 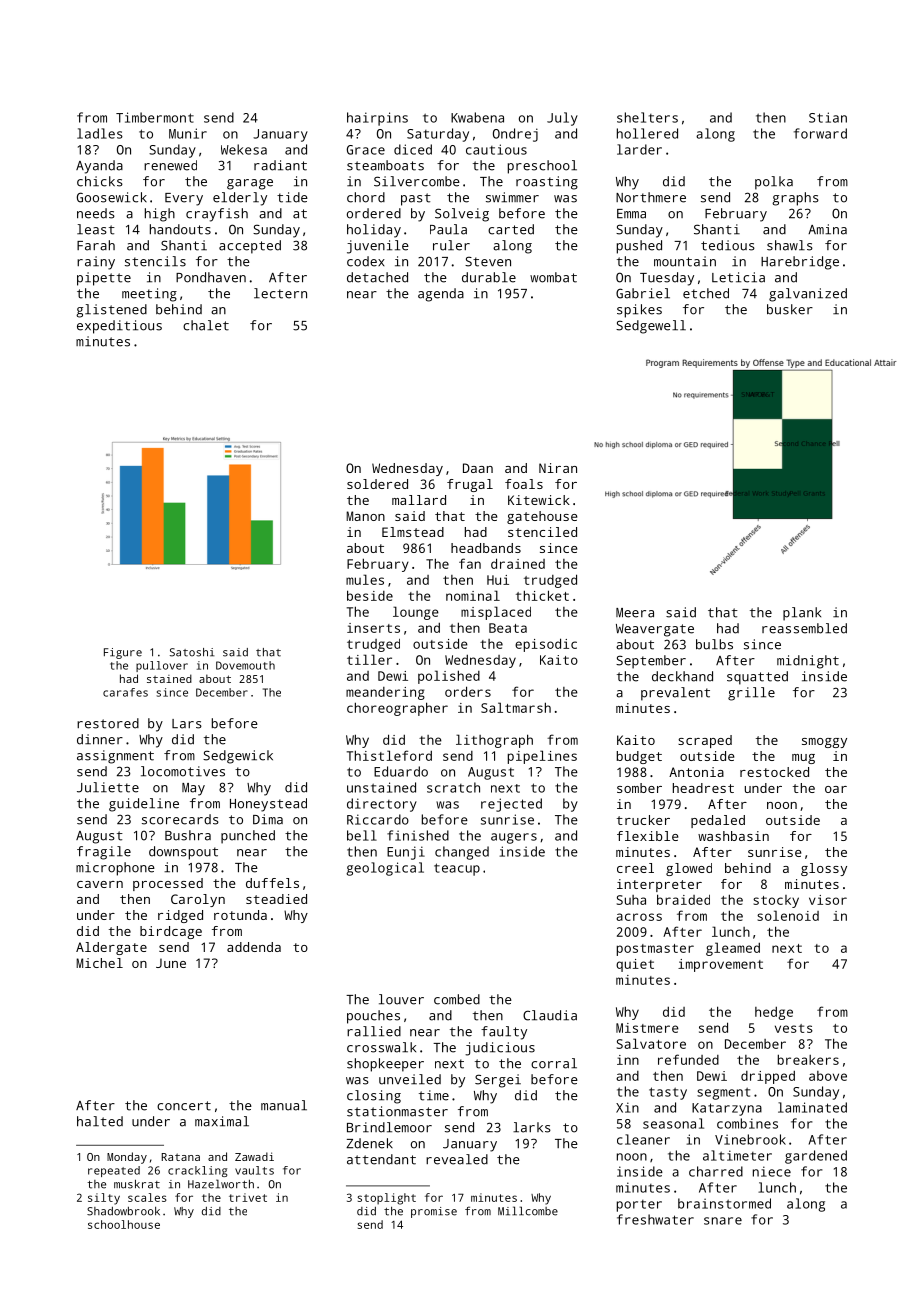 I want to click on Mistmere, so click(x=647, y=1028).
